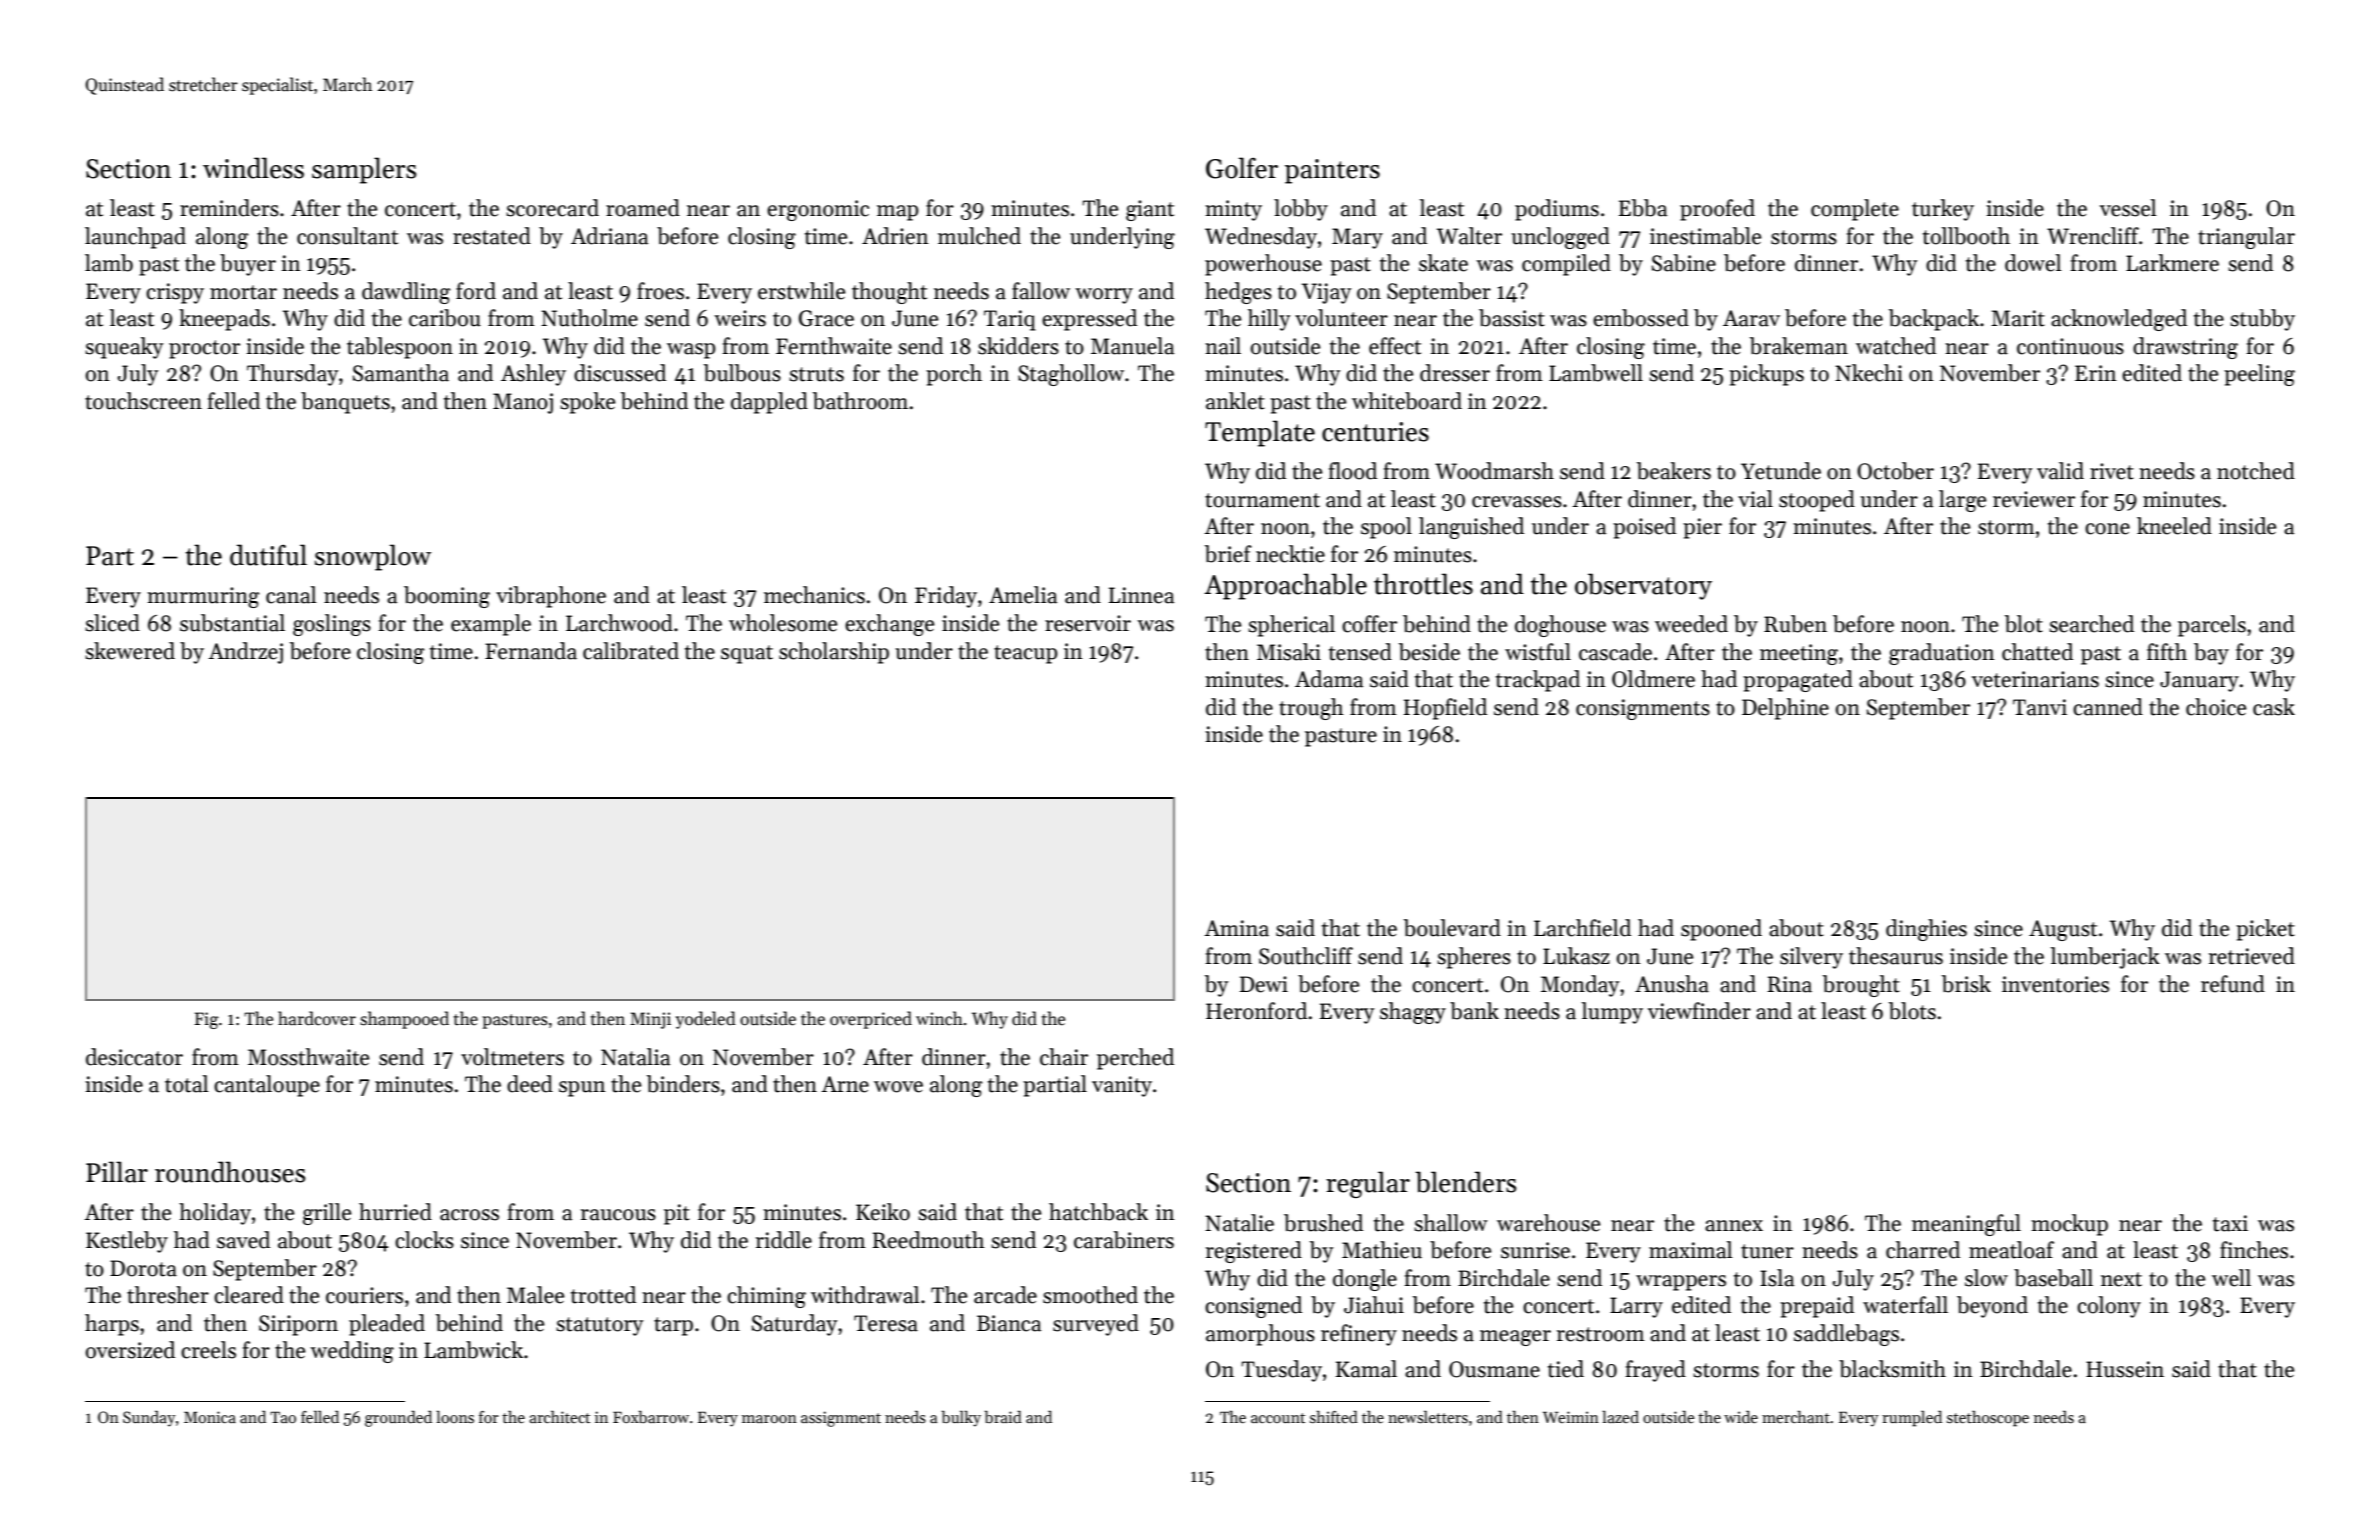 This screenshot has width=2380, height=1540. Describe the element at coordinates (1855, 210) in the screenshot. I see `complete` at that location.
